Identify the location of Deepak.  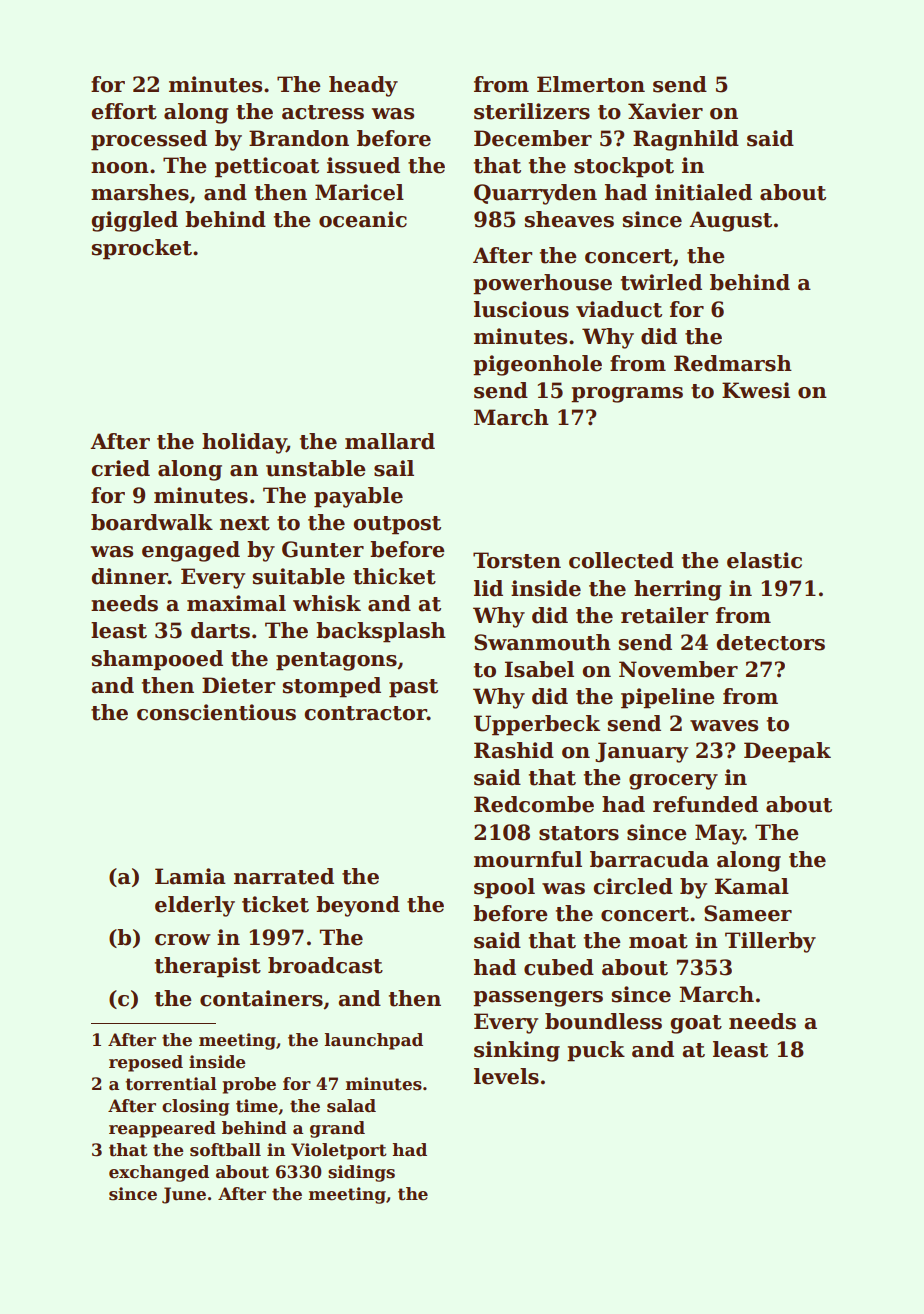
(787, 752).
